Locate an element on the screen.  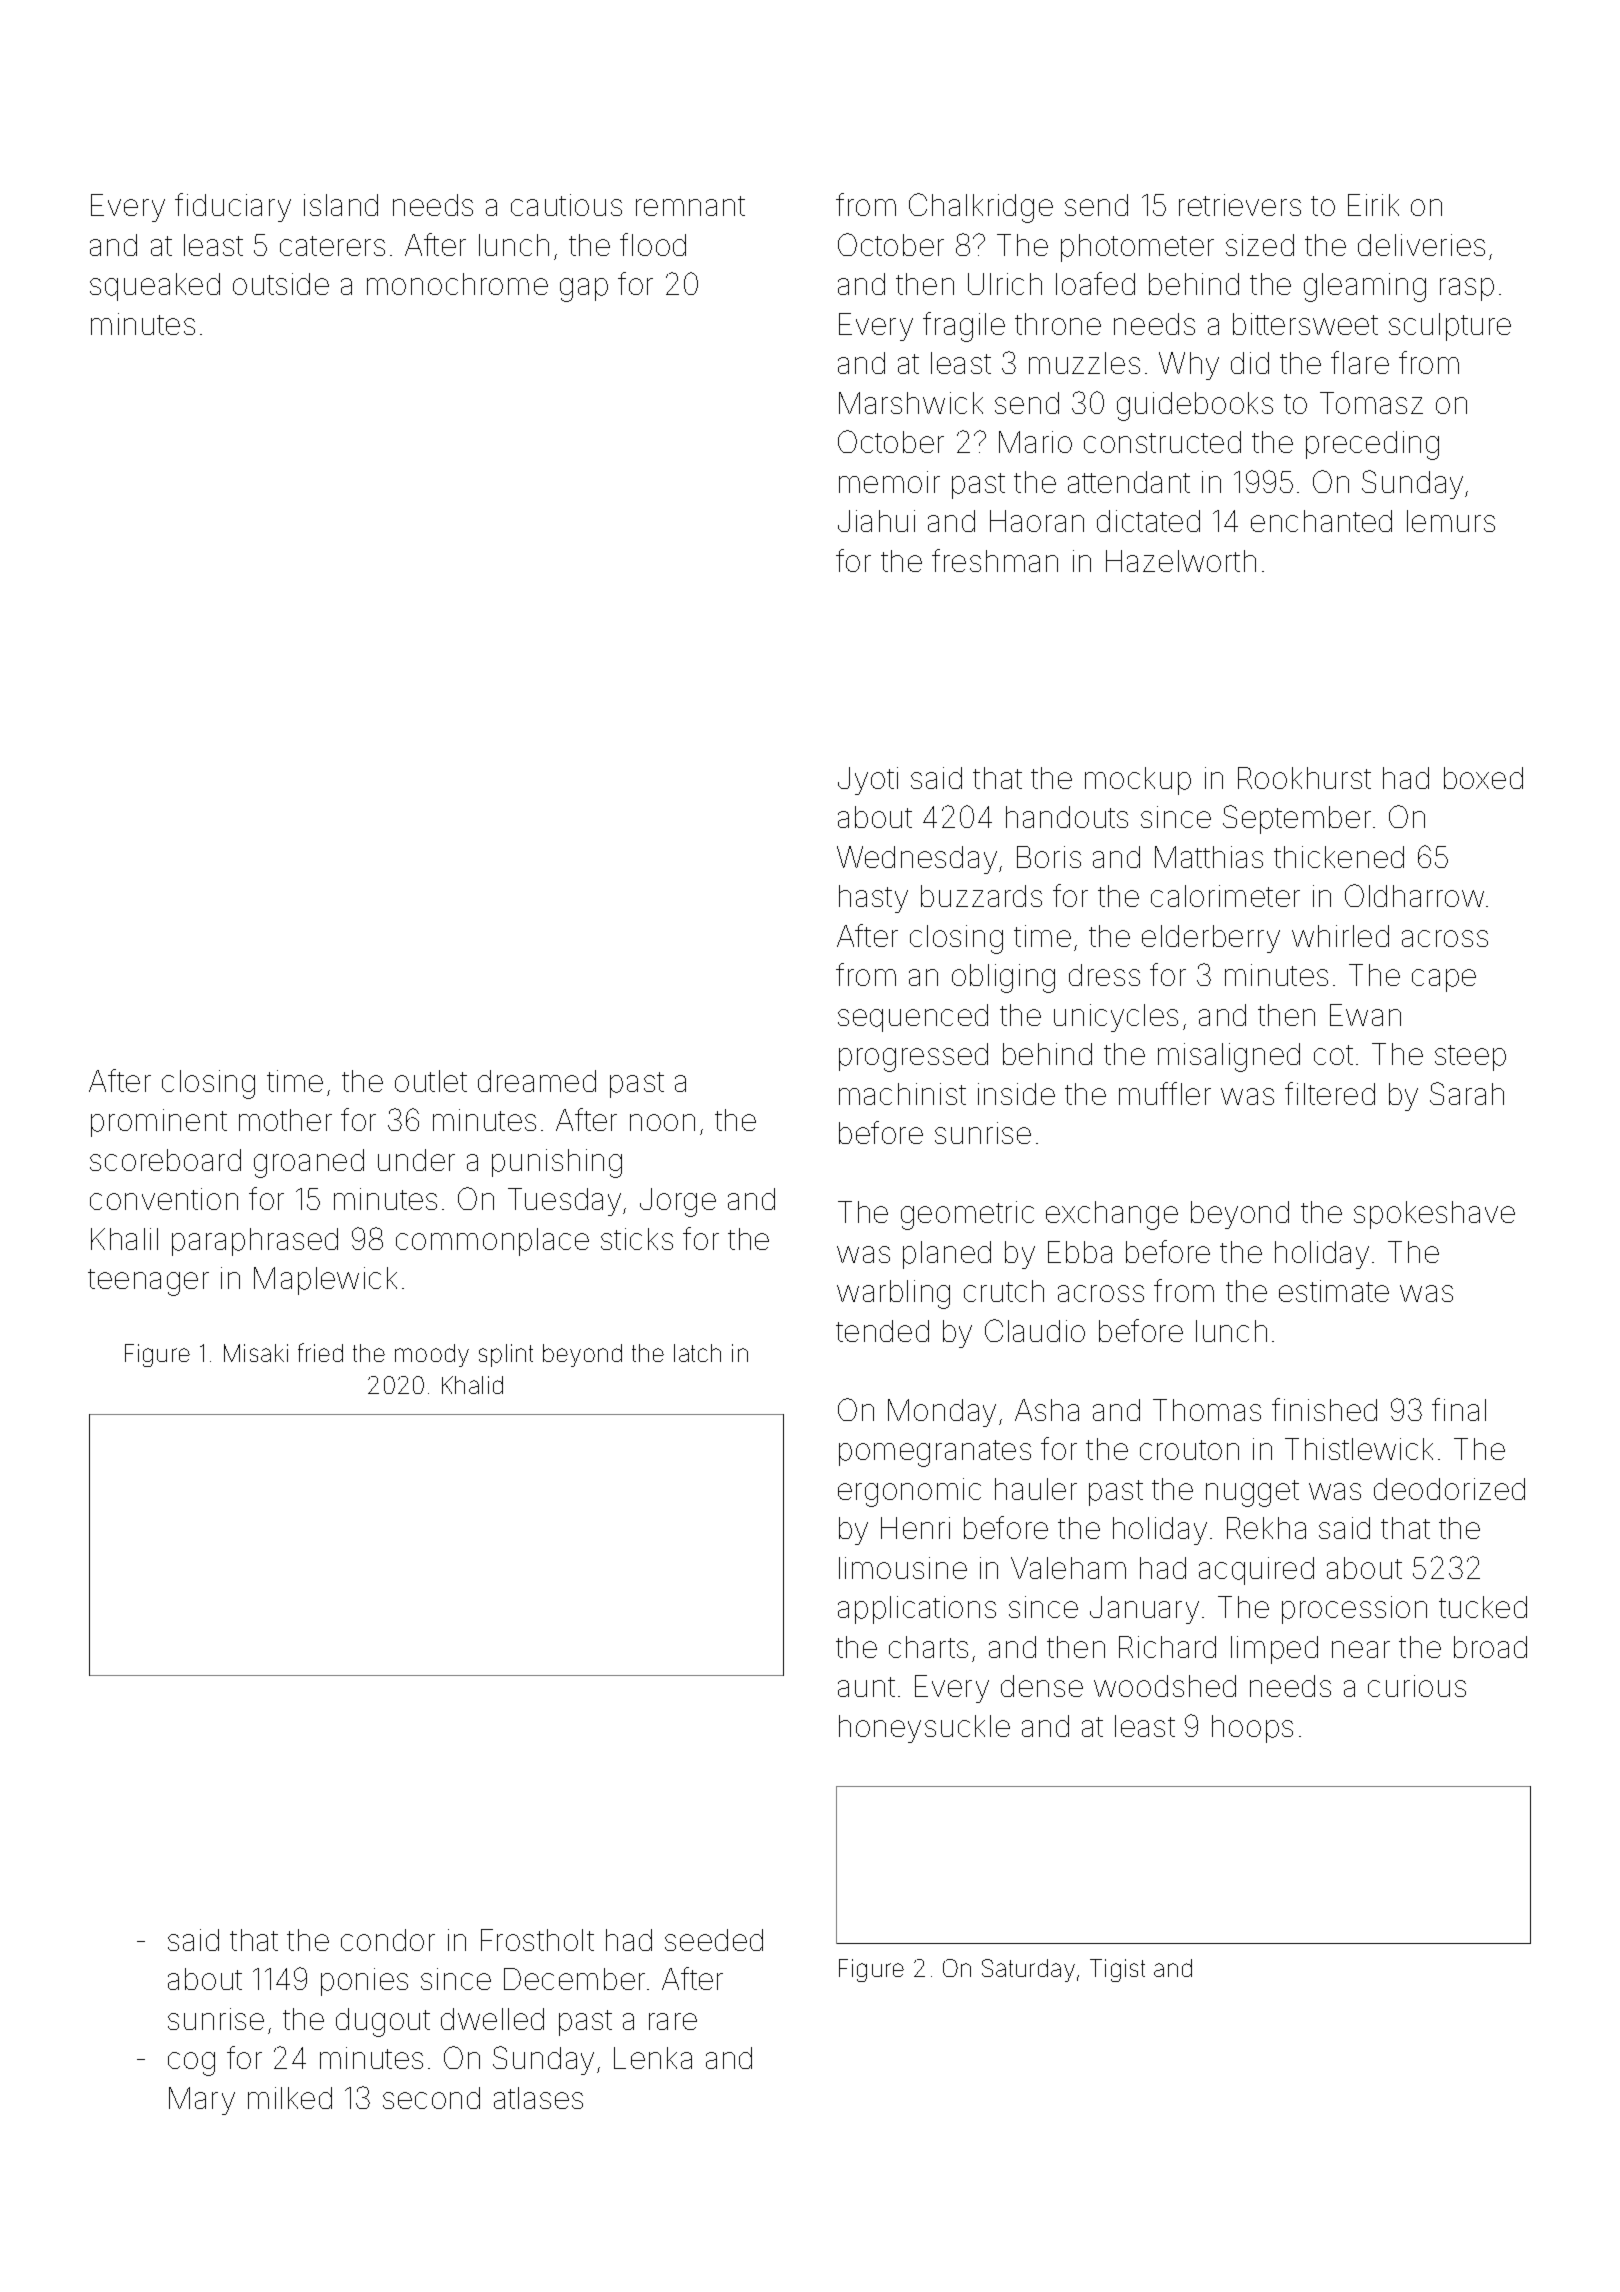
fiduciary is located at coordinates (233, 207).
